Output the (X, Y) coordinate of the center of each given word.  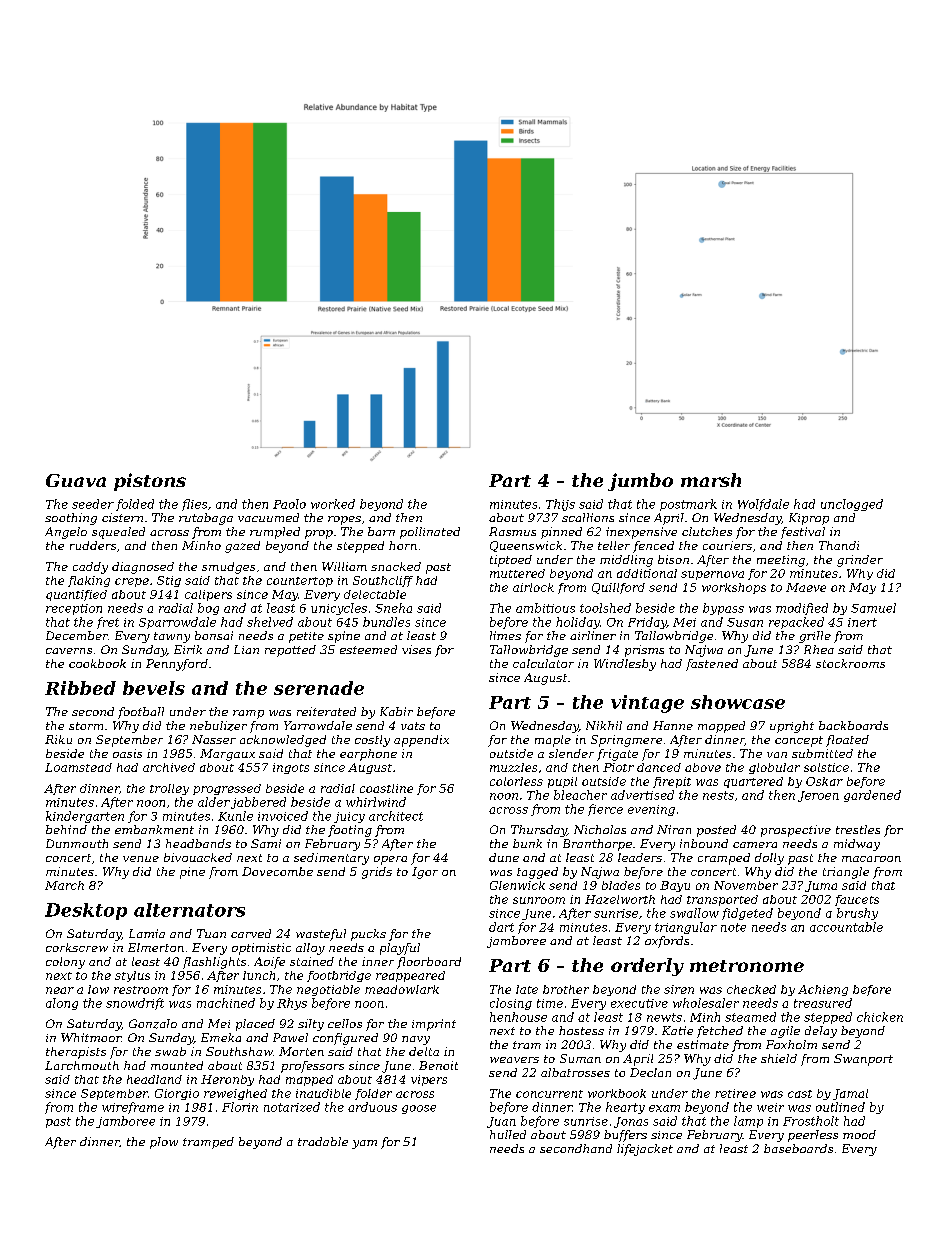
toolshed (605, 608)
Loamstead (78, 767)
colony (65, 963)
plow (164, 1143)
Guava (76, 480)
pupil (562, 782)
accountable (846, 927)
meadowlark (402, 989)
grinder (860, 561)
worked (333, 504)
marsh (711, 480)
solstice (826, 767)
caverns (69, 651)
